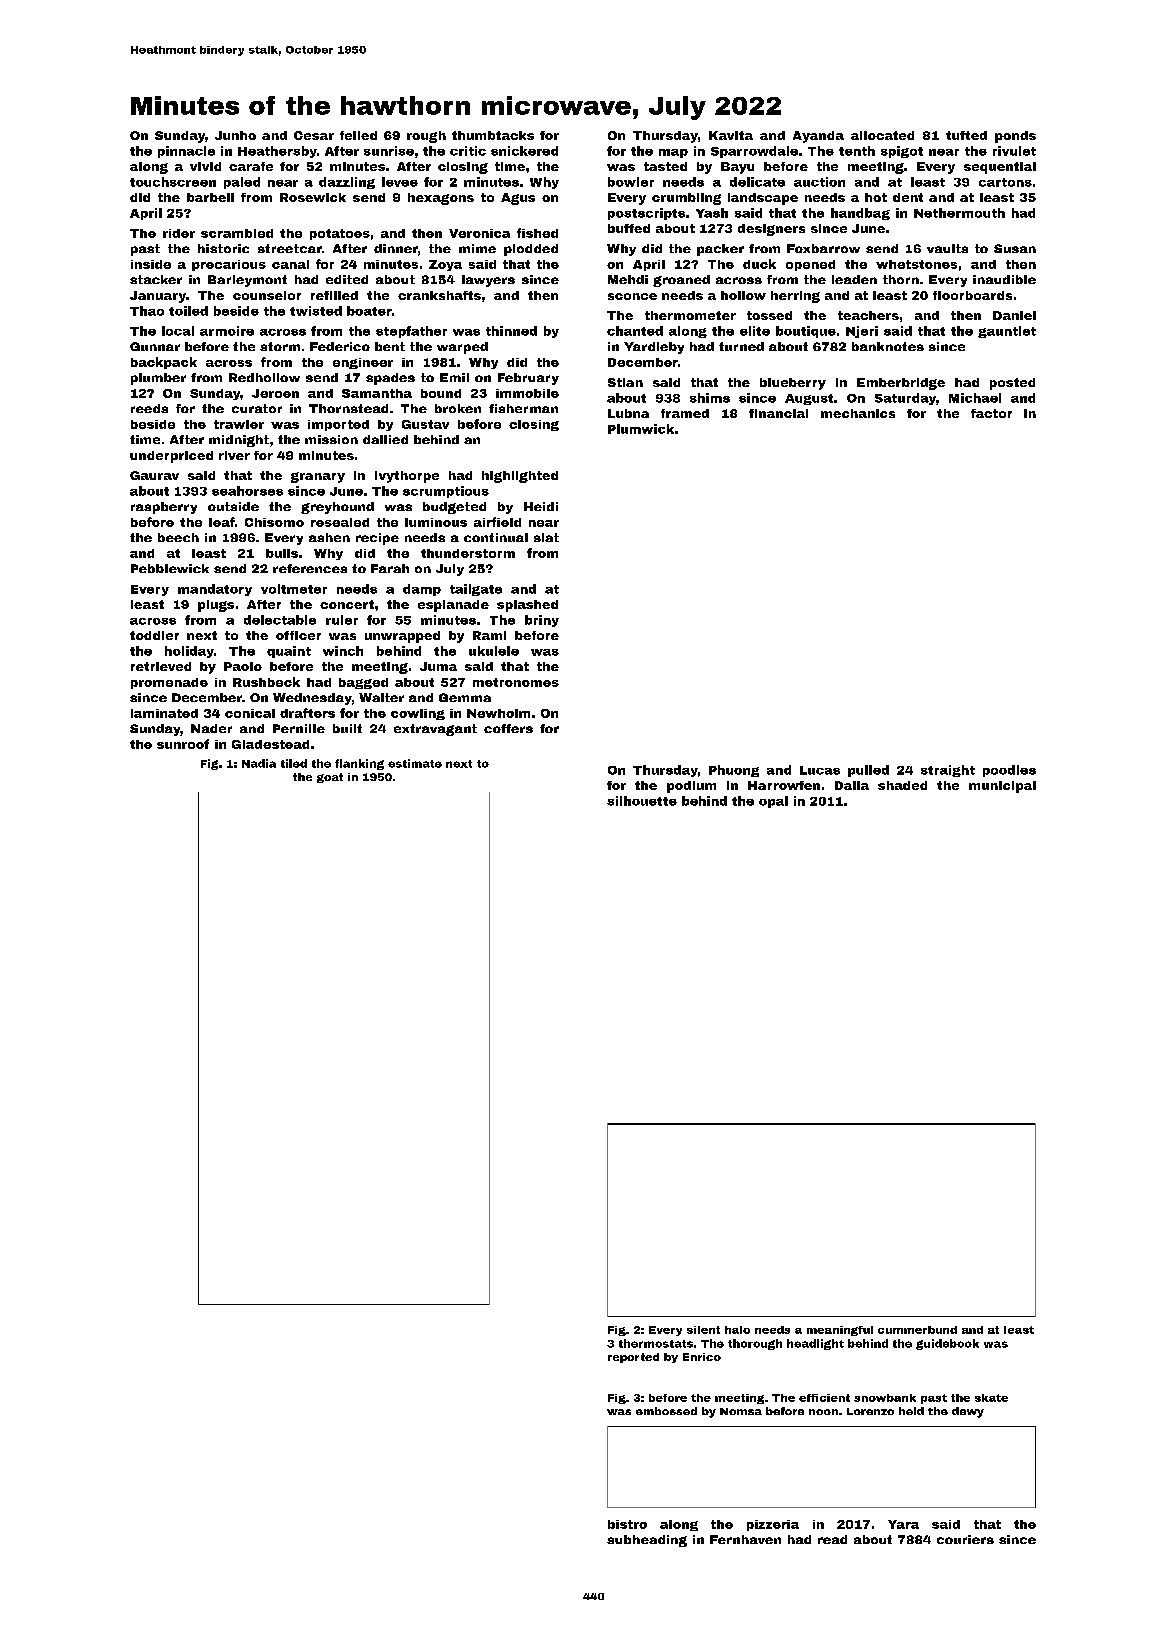  I want to click on felled, so click(358, 135).
